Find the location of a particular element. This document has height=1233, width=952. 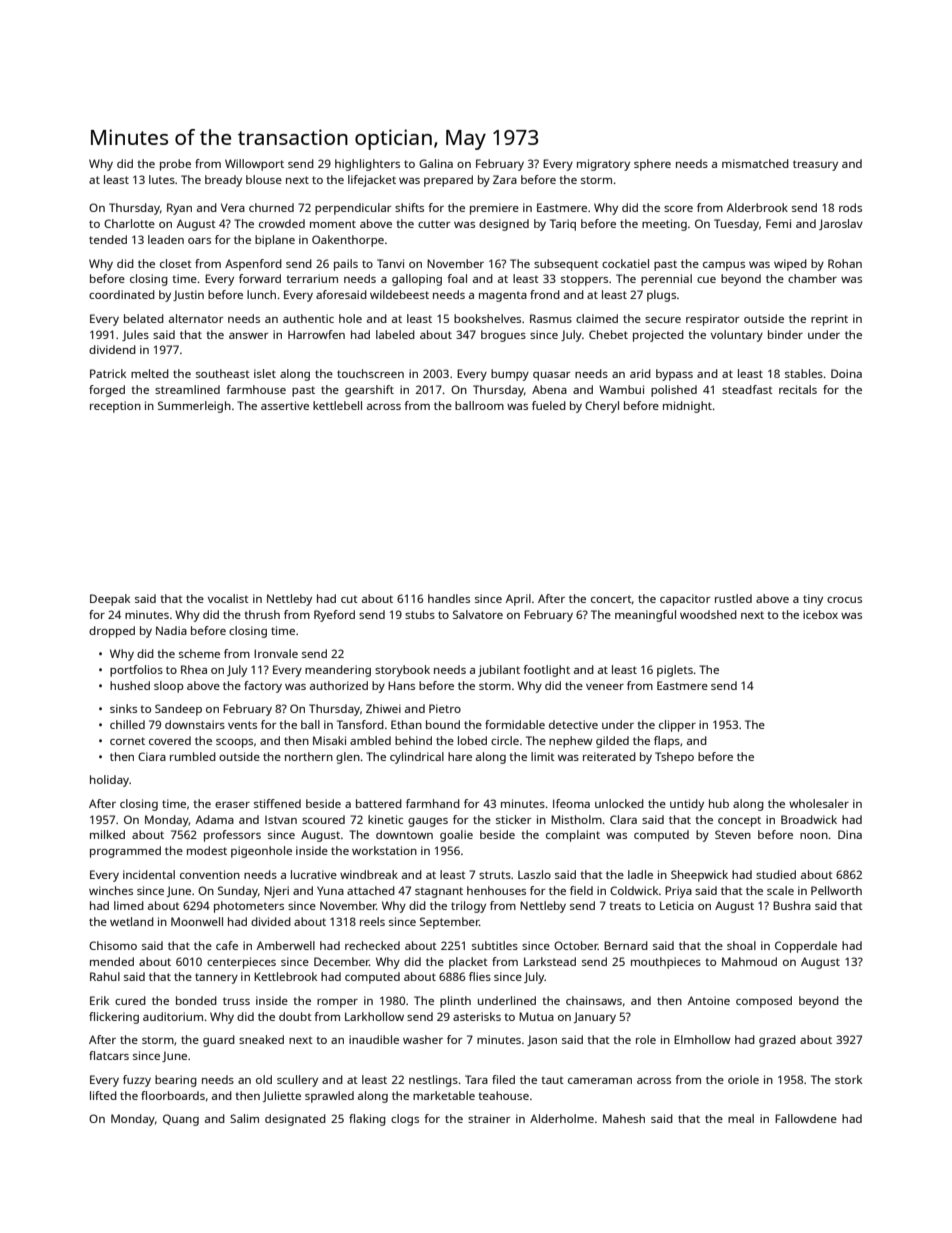

crocus is located at coordinates (844, 600).
